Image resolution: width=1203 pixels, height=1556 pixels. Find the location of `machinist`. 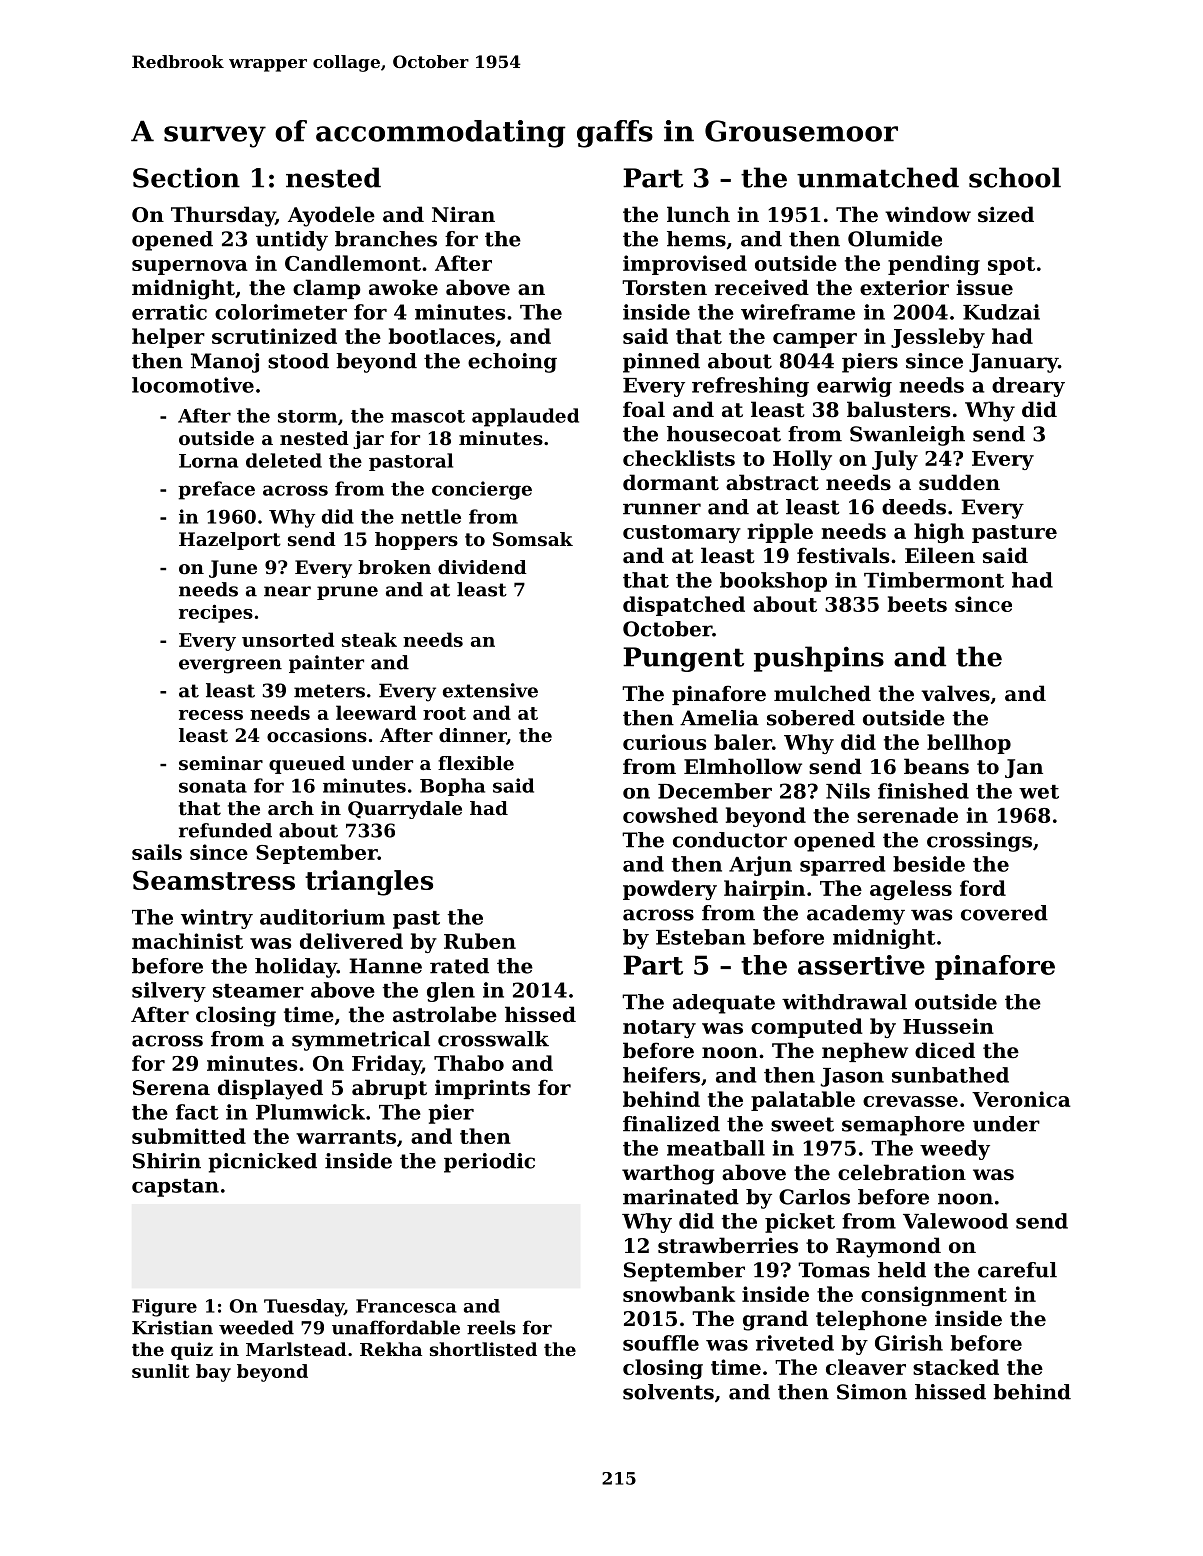

machinist is located at coordinates (187, 941).
